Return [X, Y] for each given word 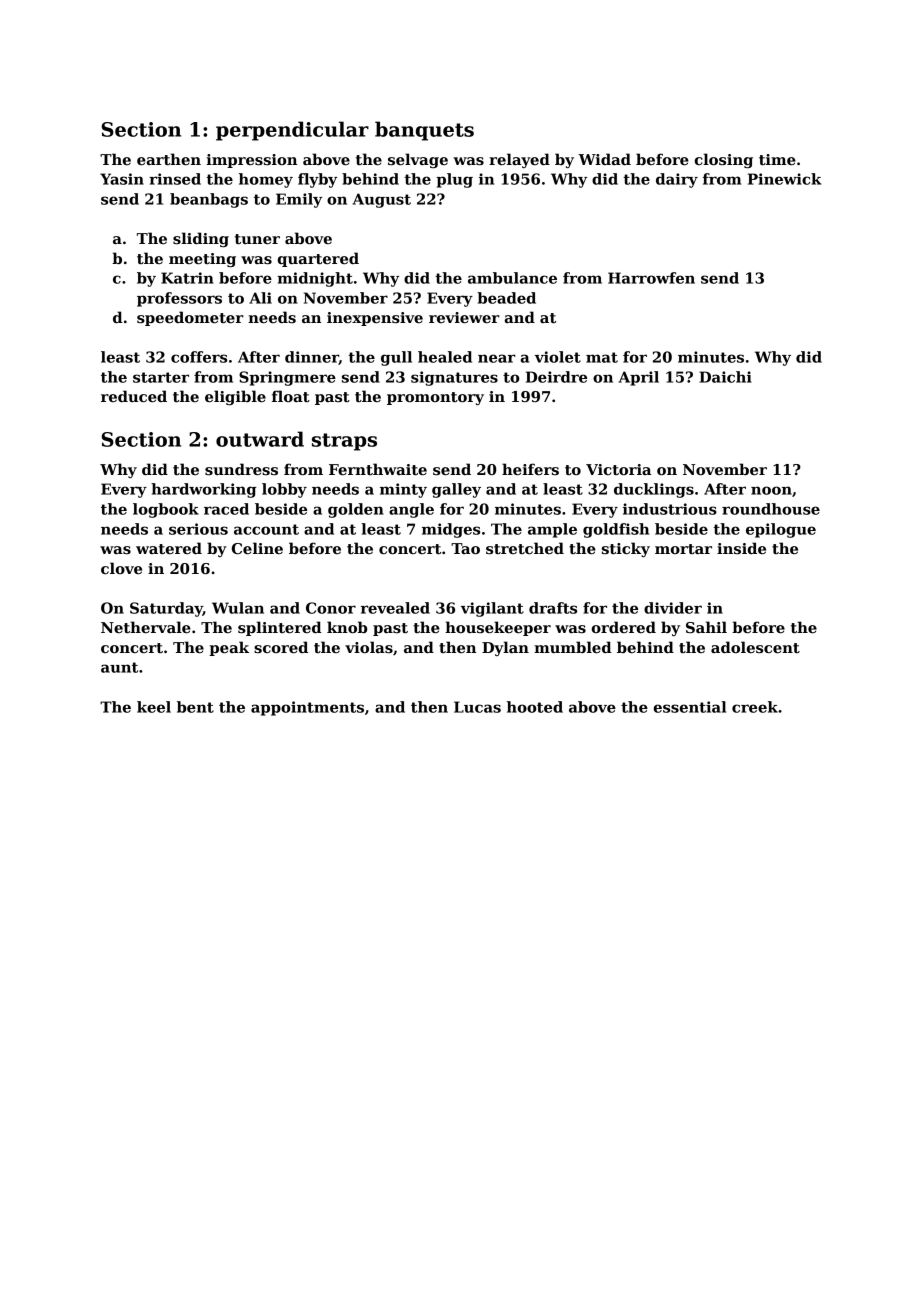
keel [154, 707]
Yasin [122, 179]
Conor [331, 608]
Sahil [706, 627]
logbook [166, 510]
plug [454, 180]
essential [690, 707]
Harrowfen [651, 278]
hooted [535, 707]
